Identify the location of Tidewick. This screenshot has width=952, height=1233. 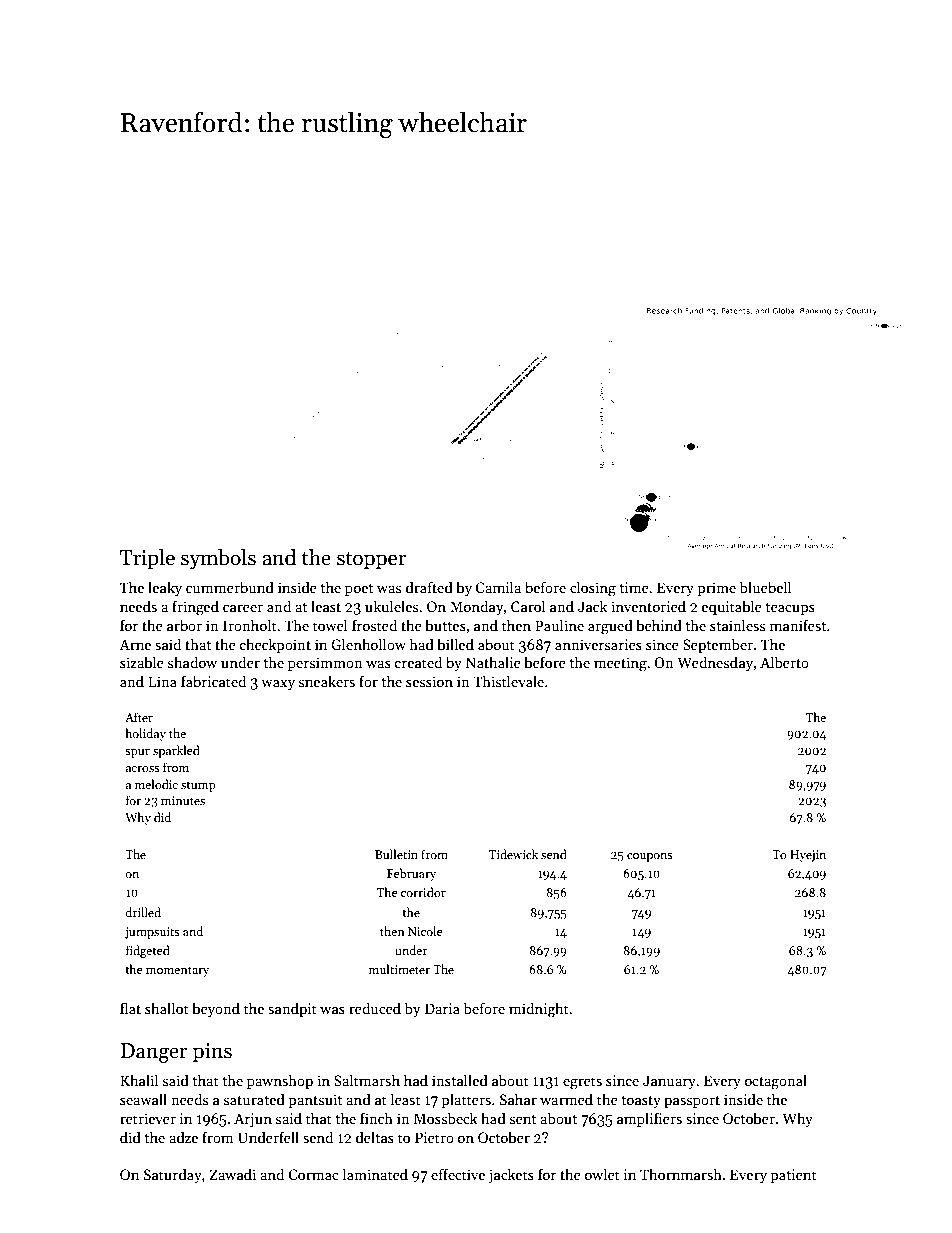
(513, 854).
